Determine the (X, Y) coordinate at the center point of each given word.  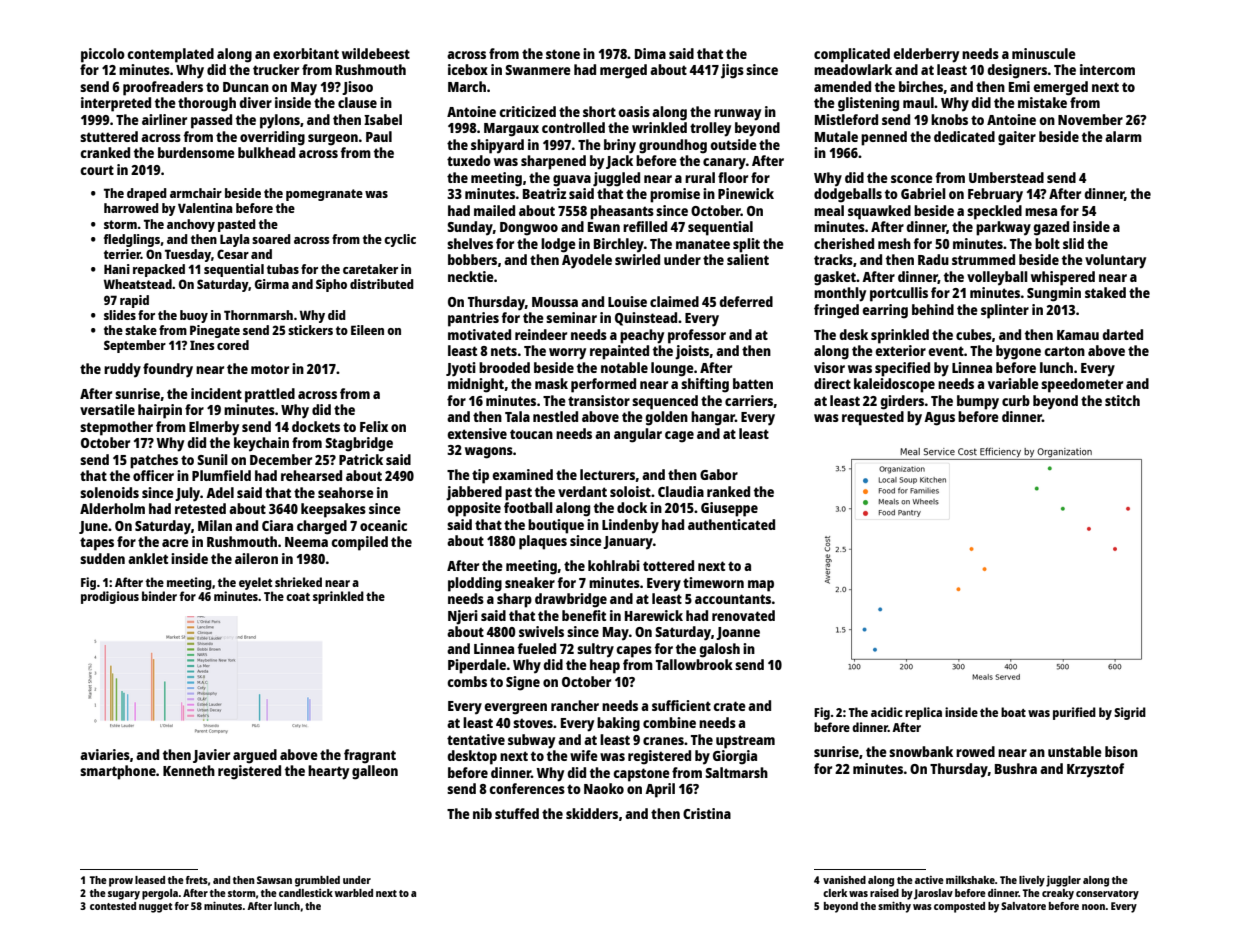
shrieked (298, 582)
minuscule (1044, 53)
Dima (650, 53)
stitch (1122, 400)
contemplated (170, 55)
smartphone (118, 772)
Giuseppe (729, 509)
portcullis (899, 294)
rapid (134, 301)
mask (551, 383)
